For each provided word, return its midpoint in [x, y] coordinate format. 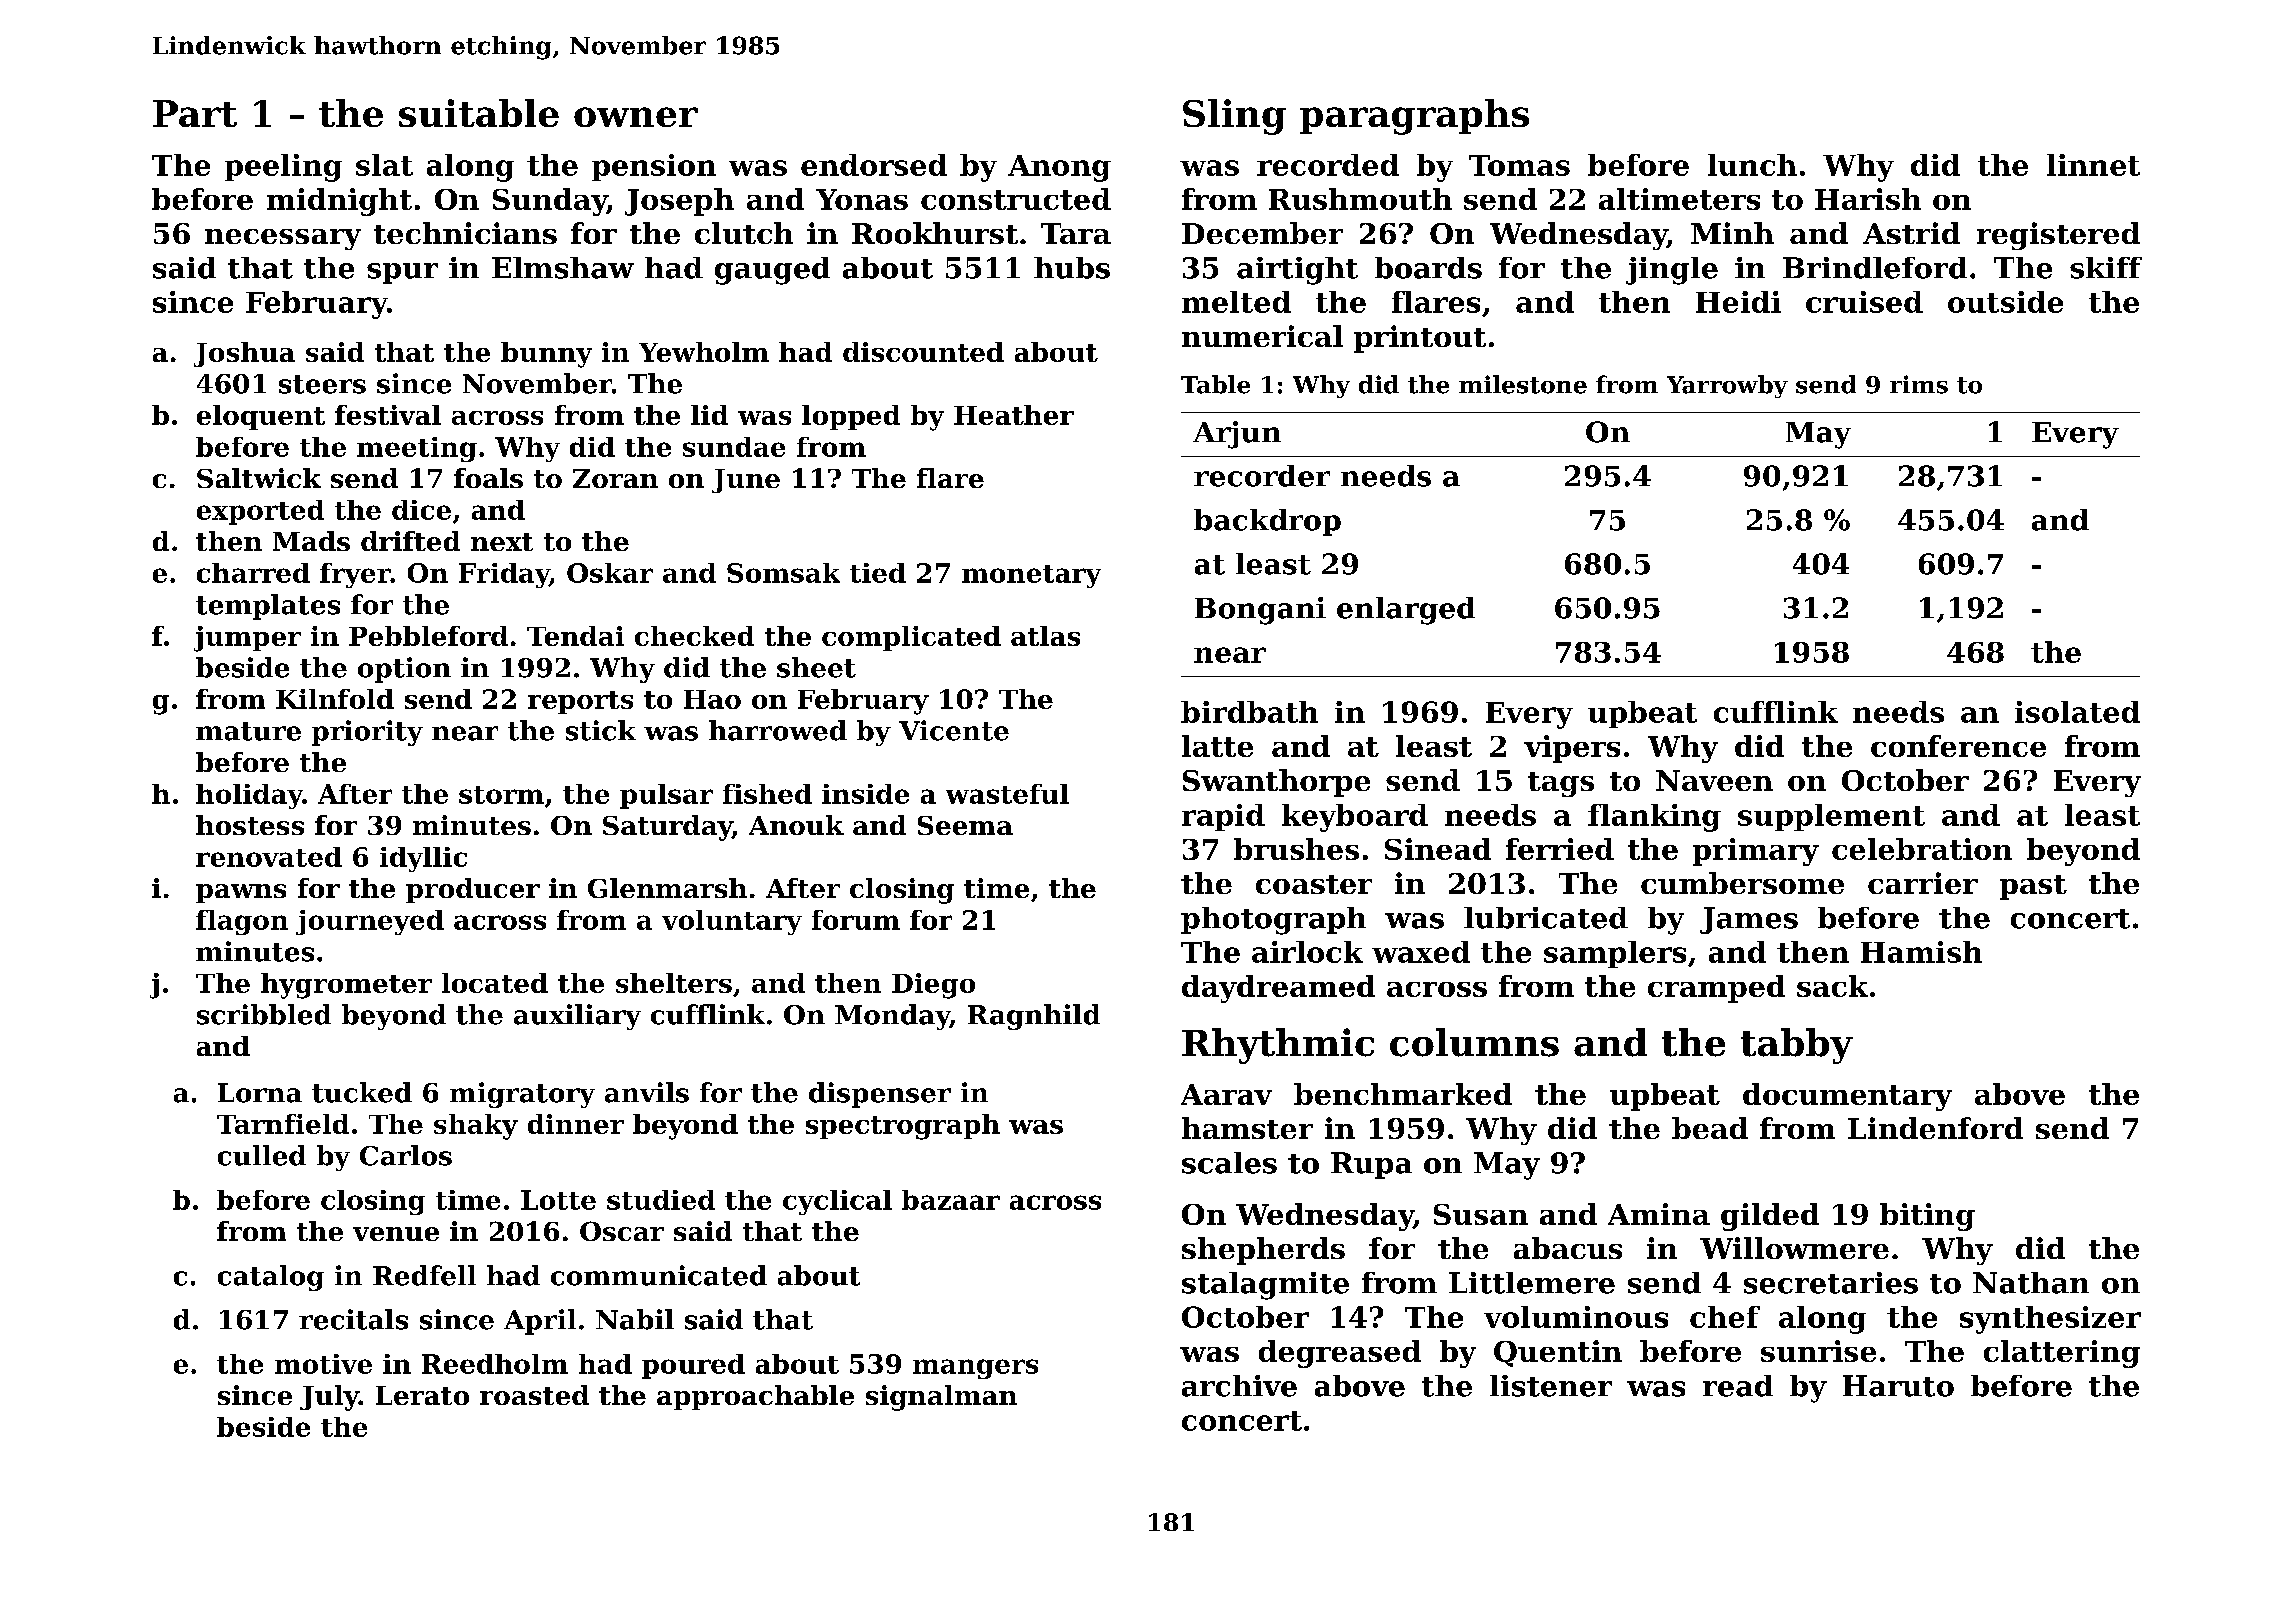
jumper [247, 639]
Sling [1234, 117]
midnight [339, 202]
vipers [1572, 749]
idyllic [423, 859]
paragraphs [1414, 117]
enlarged [1406, 611]
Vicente [954, 730]
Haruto [1898, 1386]
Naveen [1714, 780]
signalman [941, 1398]
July [329, 1398]
